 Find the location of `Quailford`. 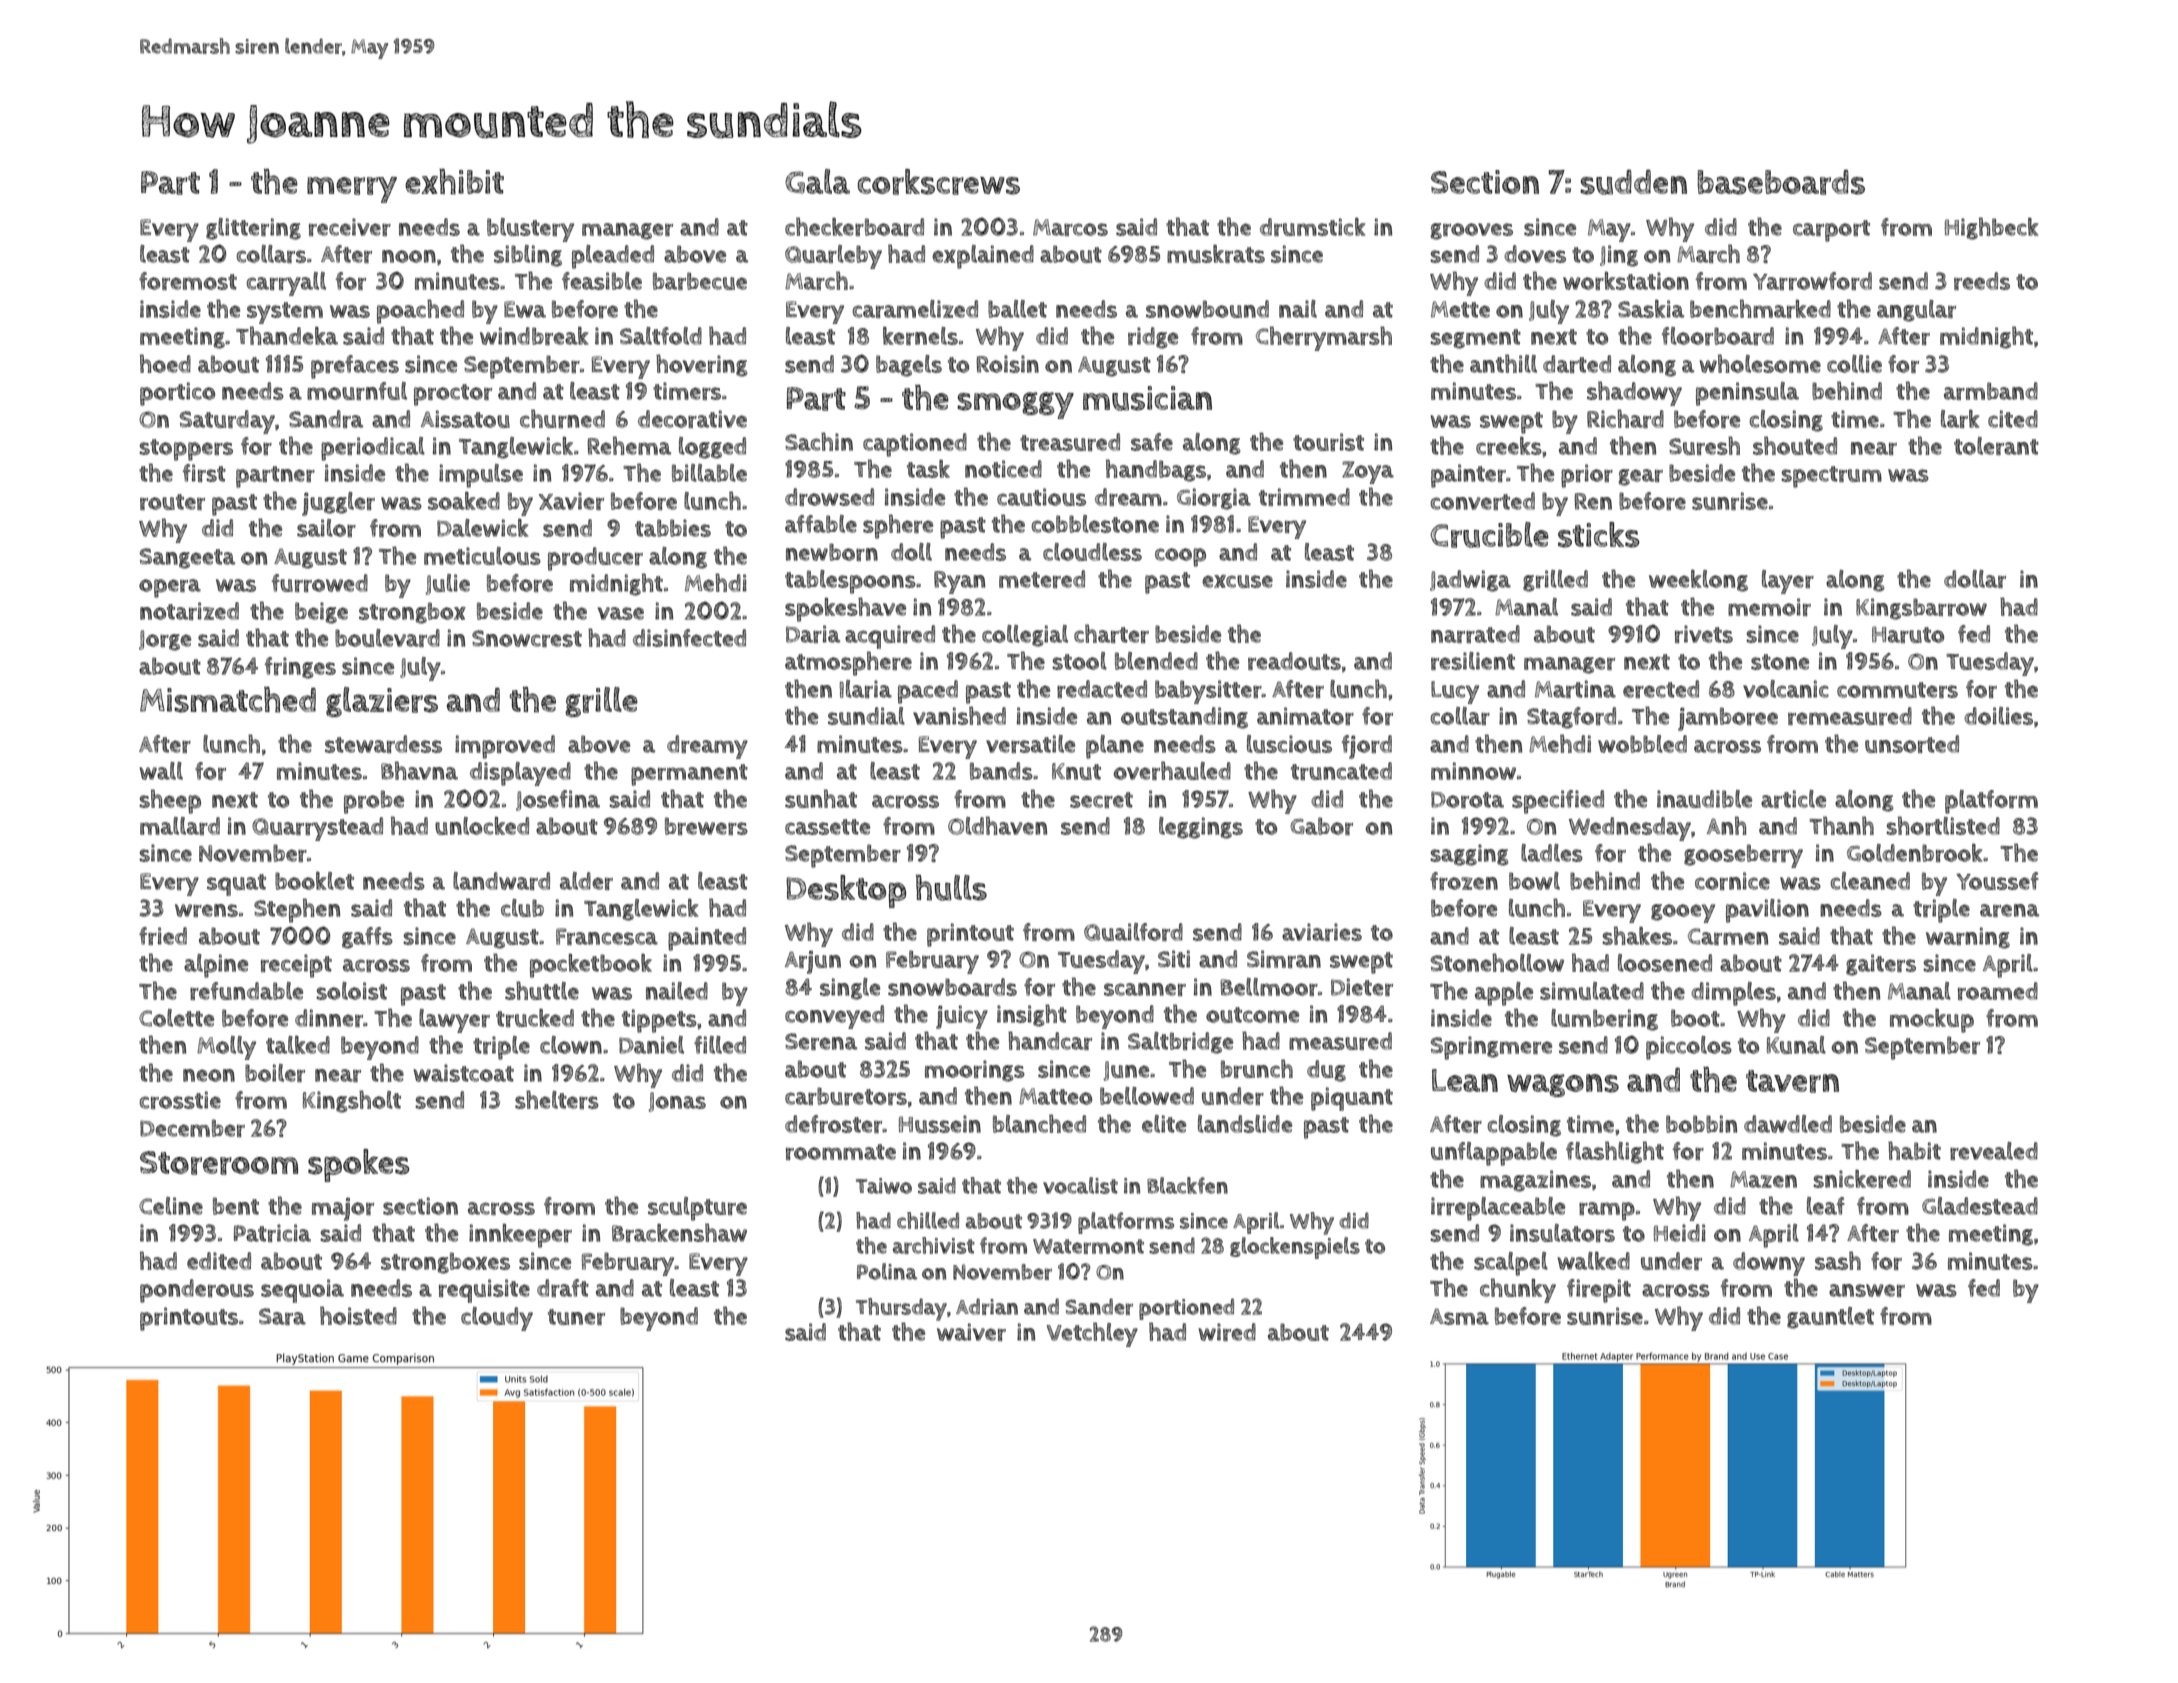

Quailford is located at coordinates (1133, 932).
